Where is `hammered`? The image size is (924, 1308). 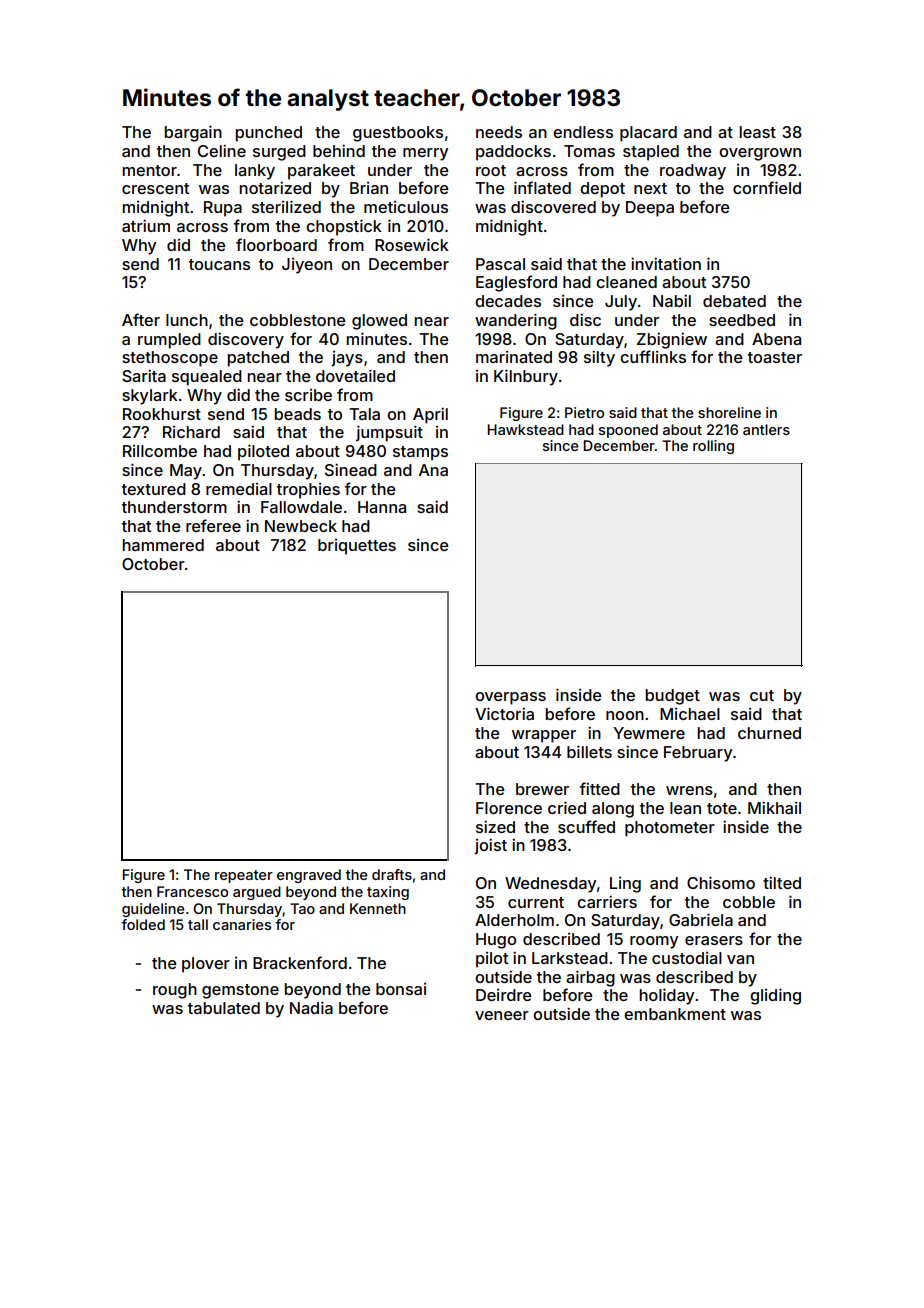 hammered is located at coordinates (163, 545).
